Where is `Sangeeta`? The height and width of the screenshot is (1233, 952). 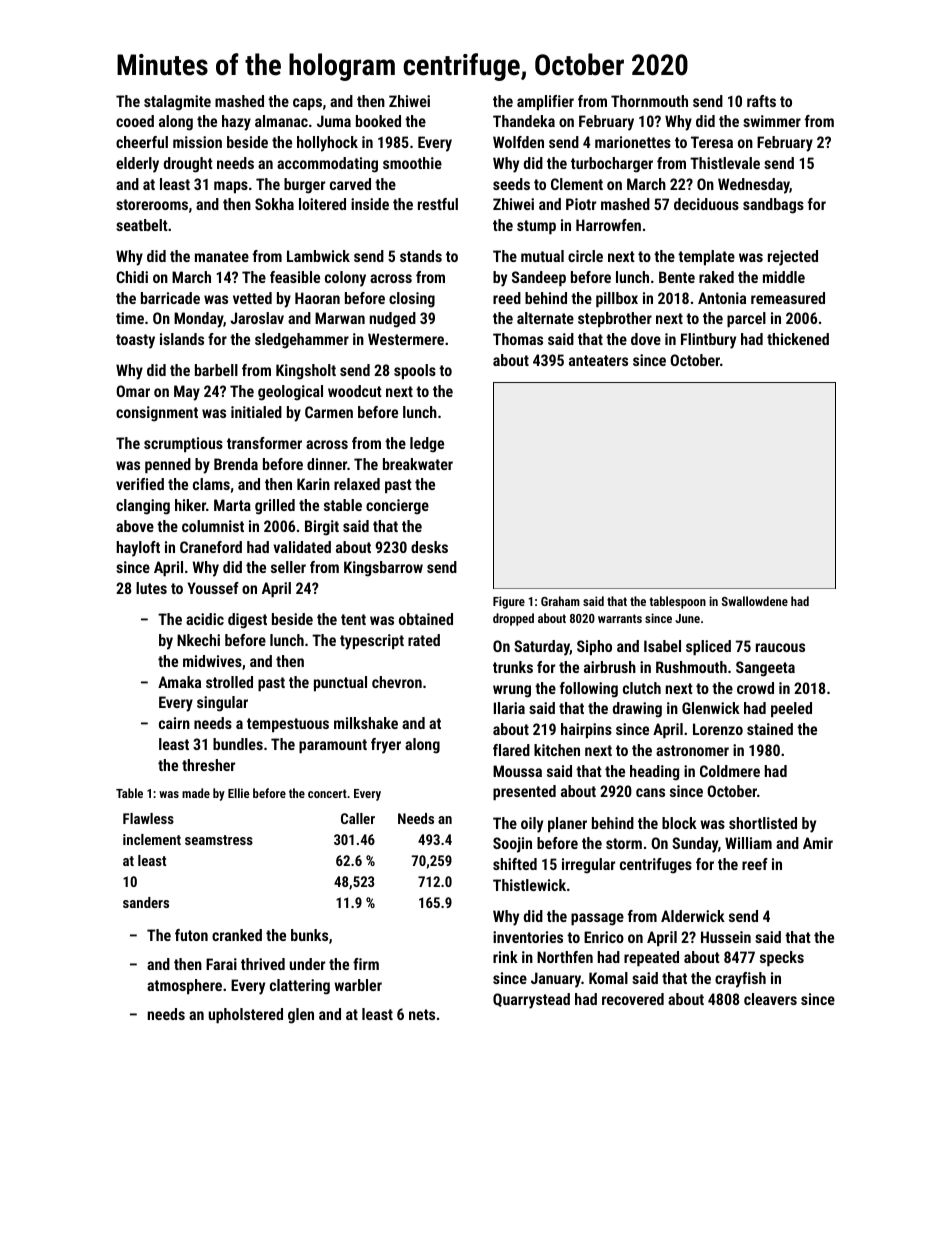 Sangeeta is located at coordinates (765, 669).
